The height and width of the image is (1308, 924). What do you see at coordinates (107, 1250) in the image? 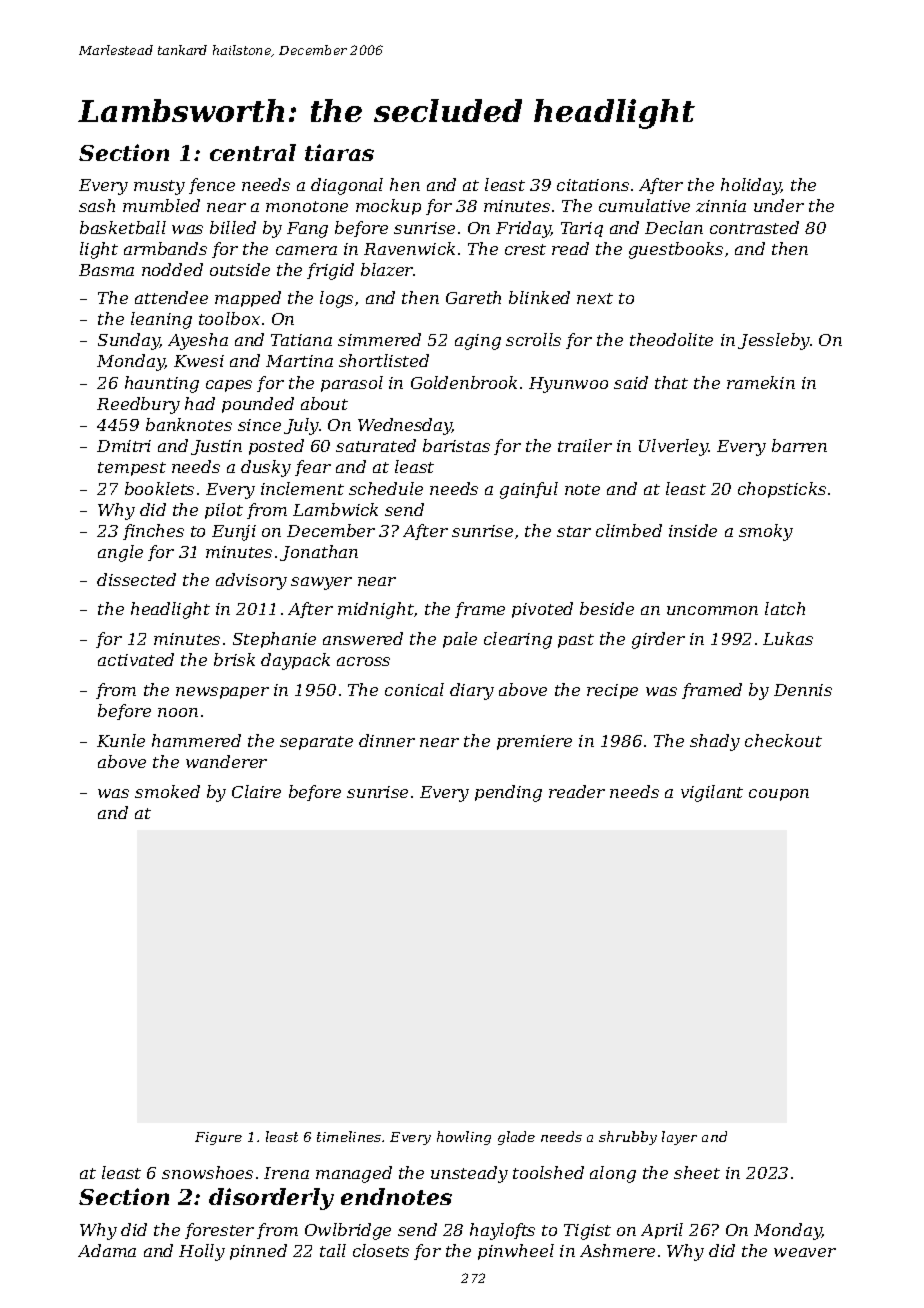
I see `Adama` at bounding box center [107, 1250].
